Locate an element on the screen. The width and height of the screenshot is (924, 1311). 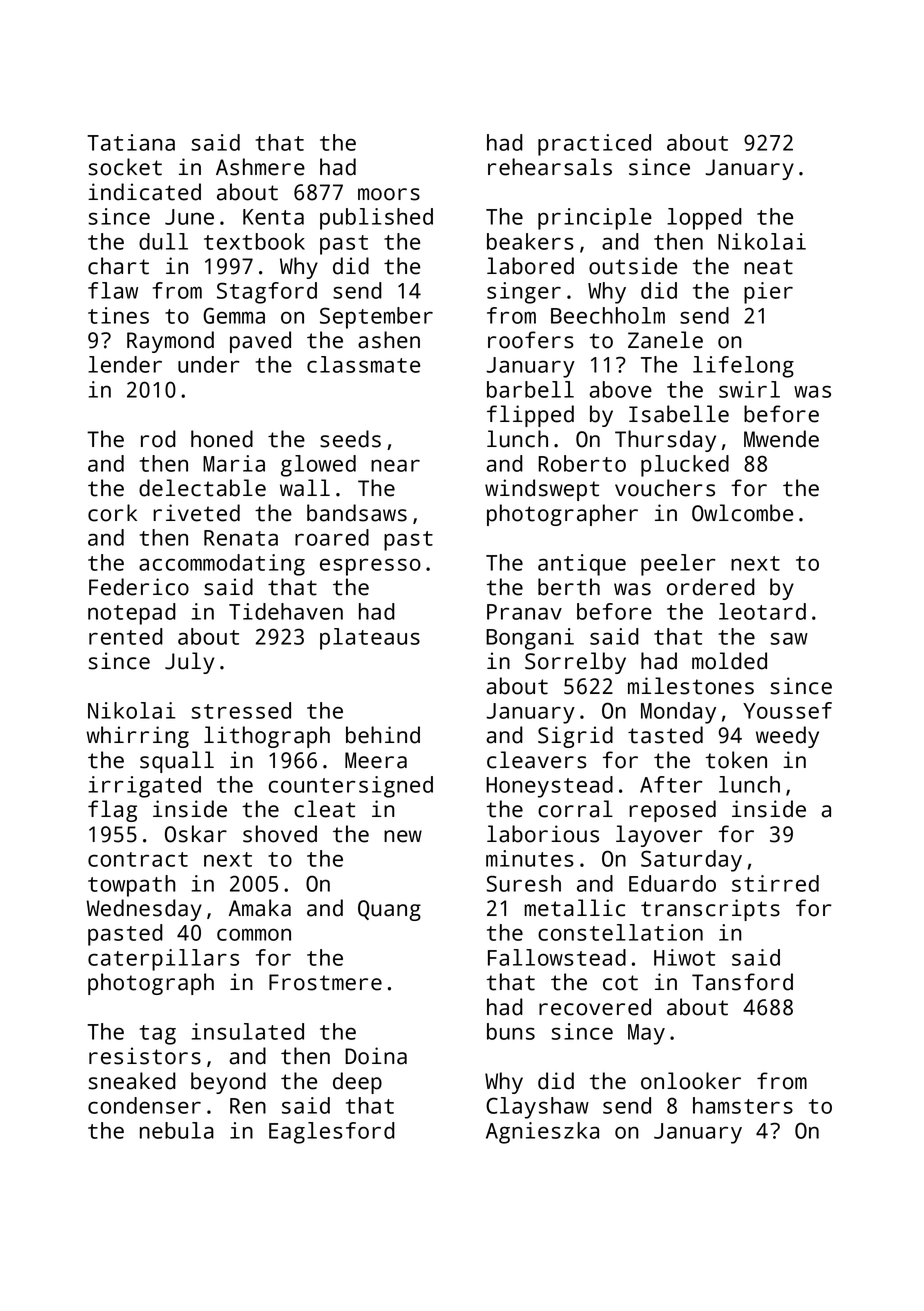
caterpillars is located at coordinates (163, 960).
